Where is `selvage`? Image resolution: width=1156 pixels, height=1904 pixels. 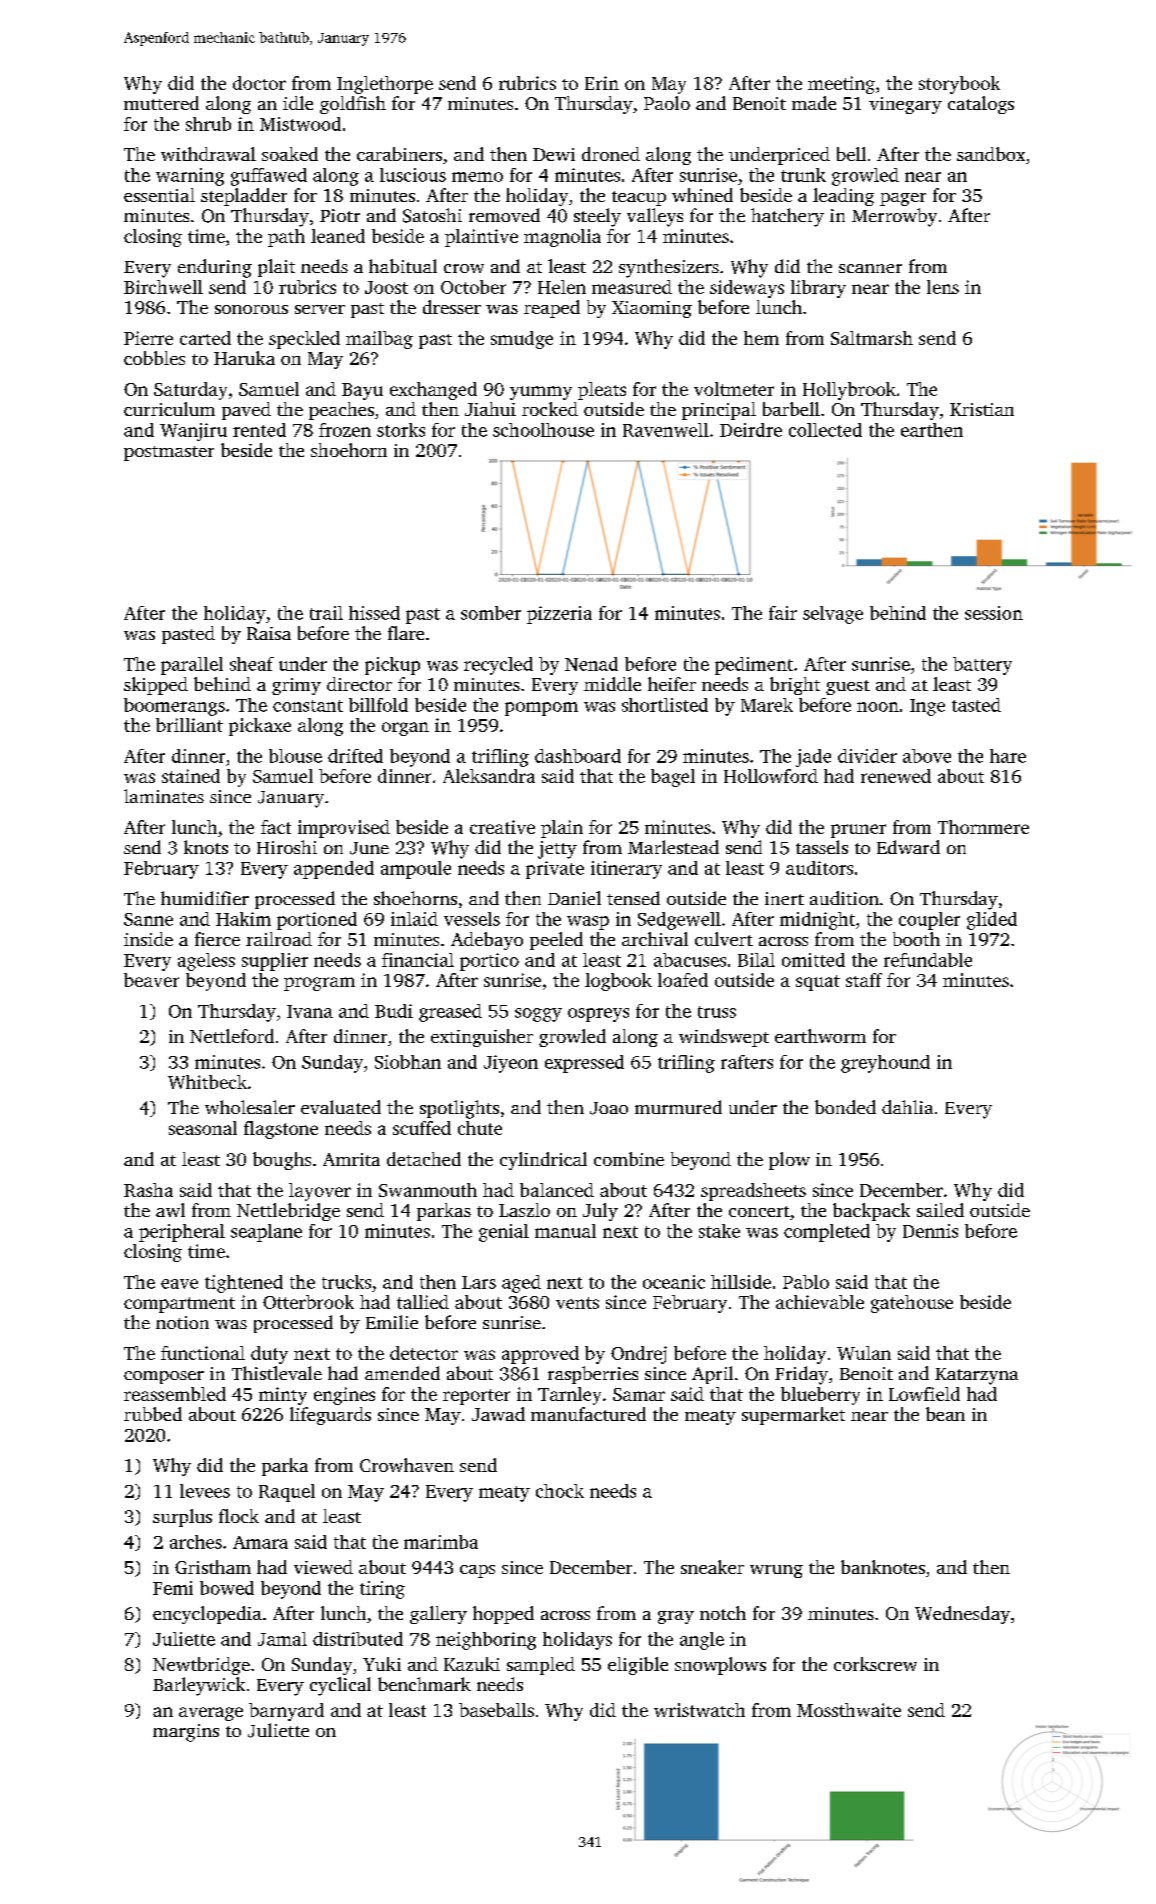 selvage is located at coordinates (833, 615).
